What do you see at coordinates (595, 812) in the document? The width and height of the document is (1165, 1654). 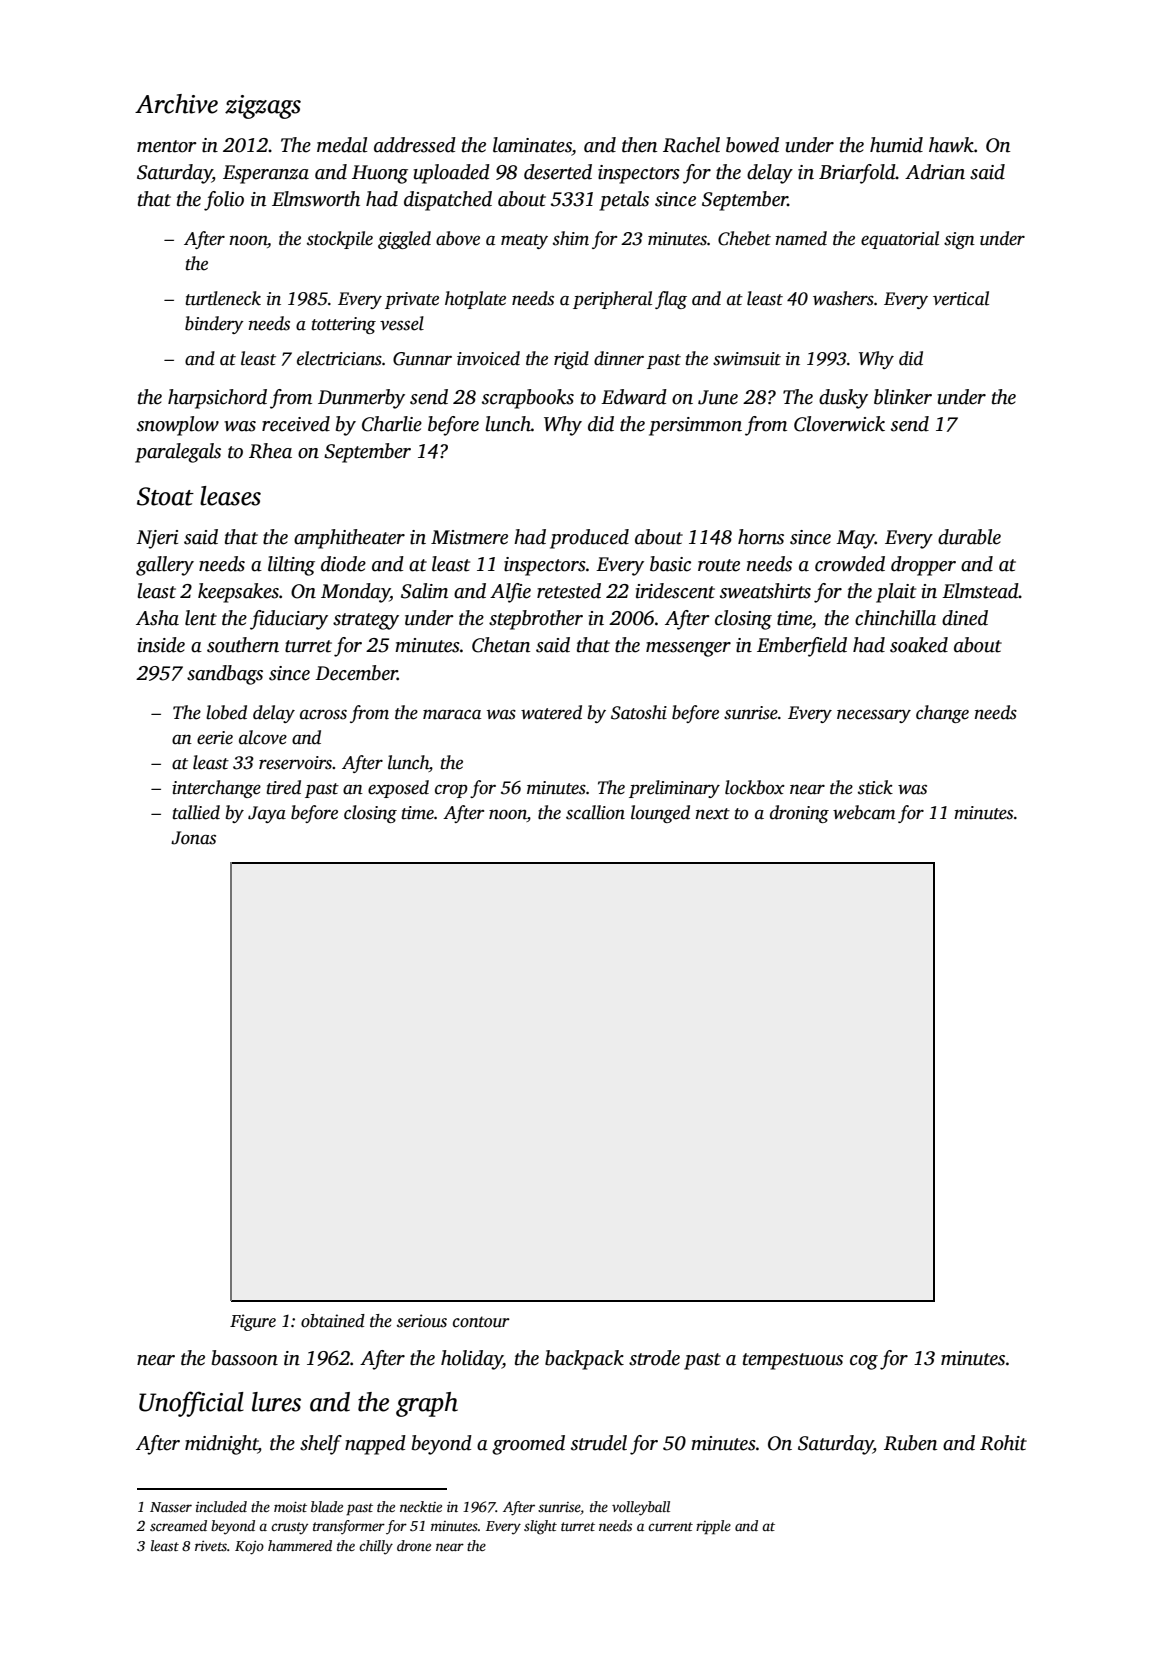 I see `scallion` at bounding box center [595, 812].
